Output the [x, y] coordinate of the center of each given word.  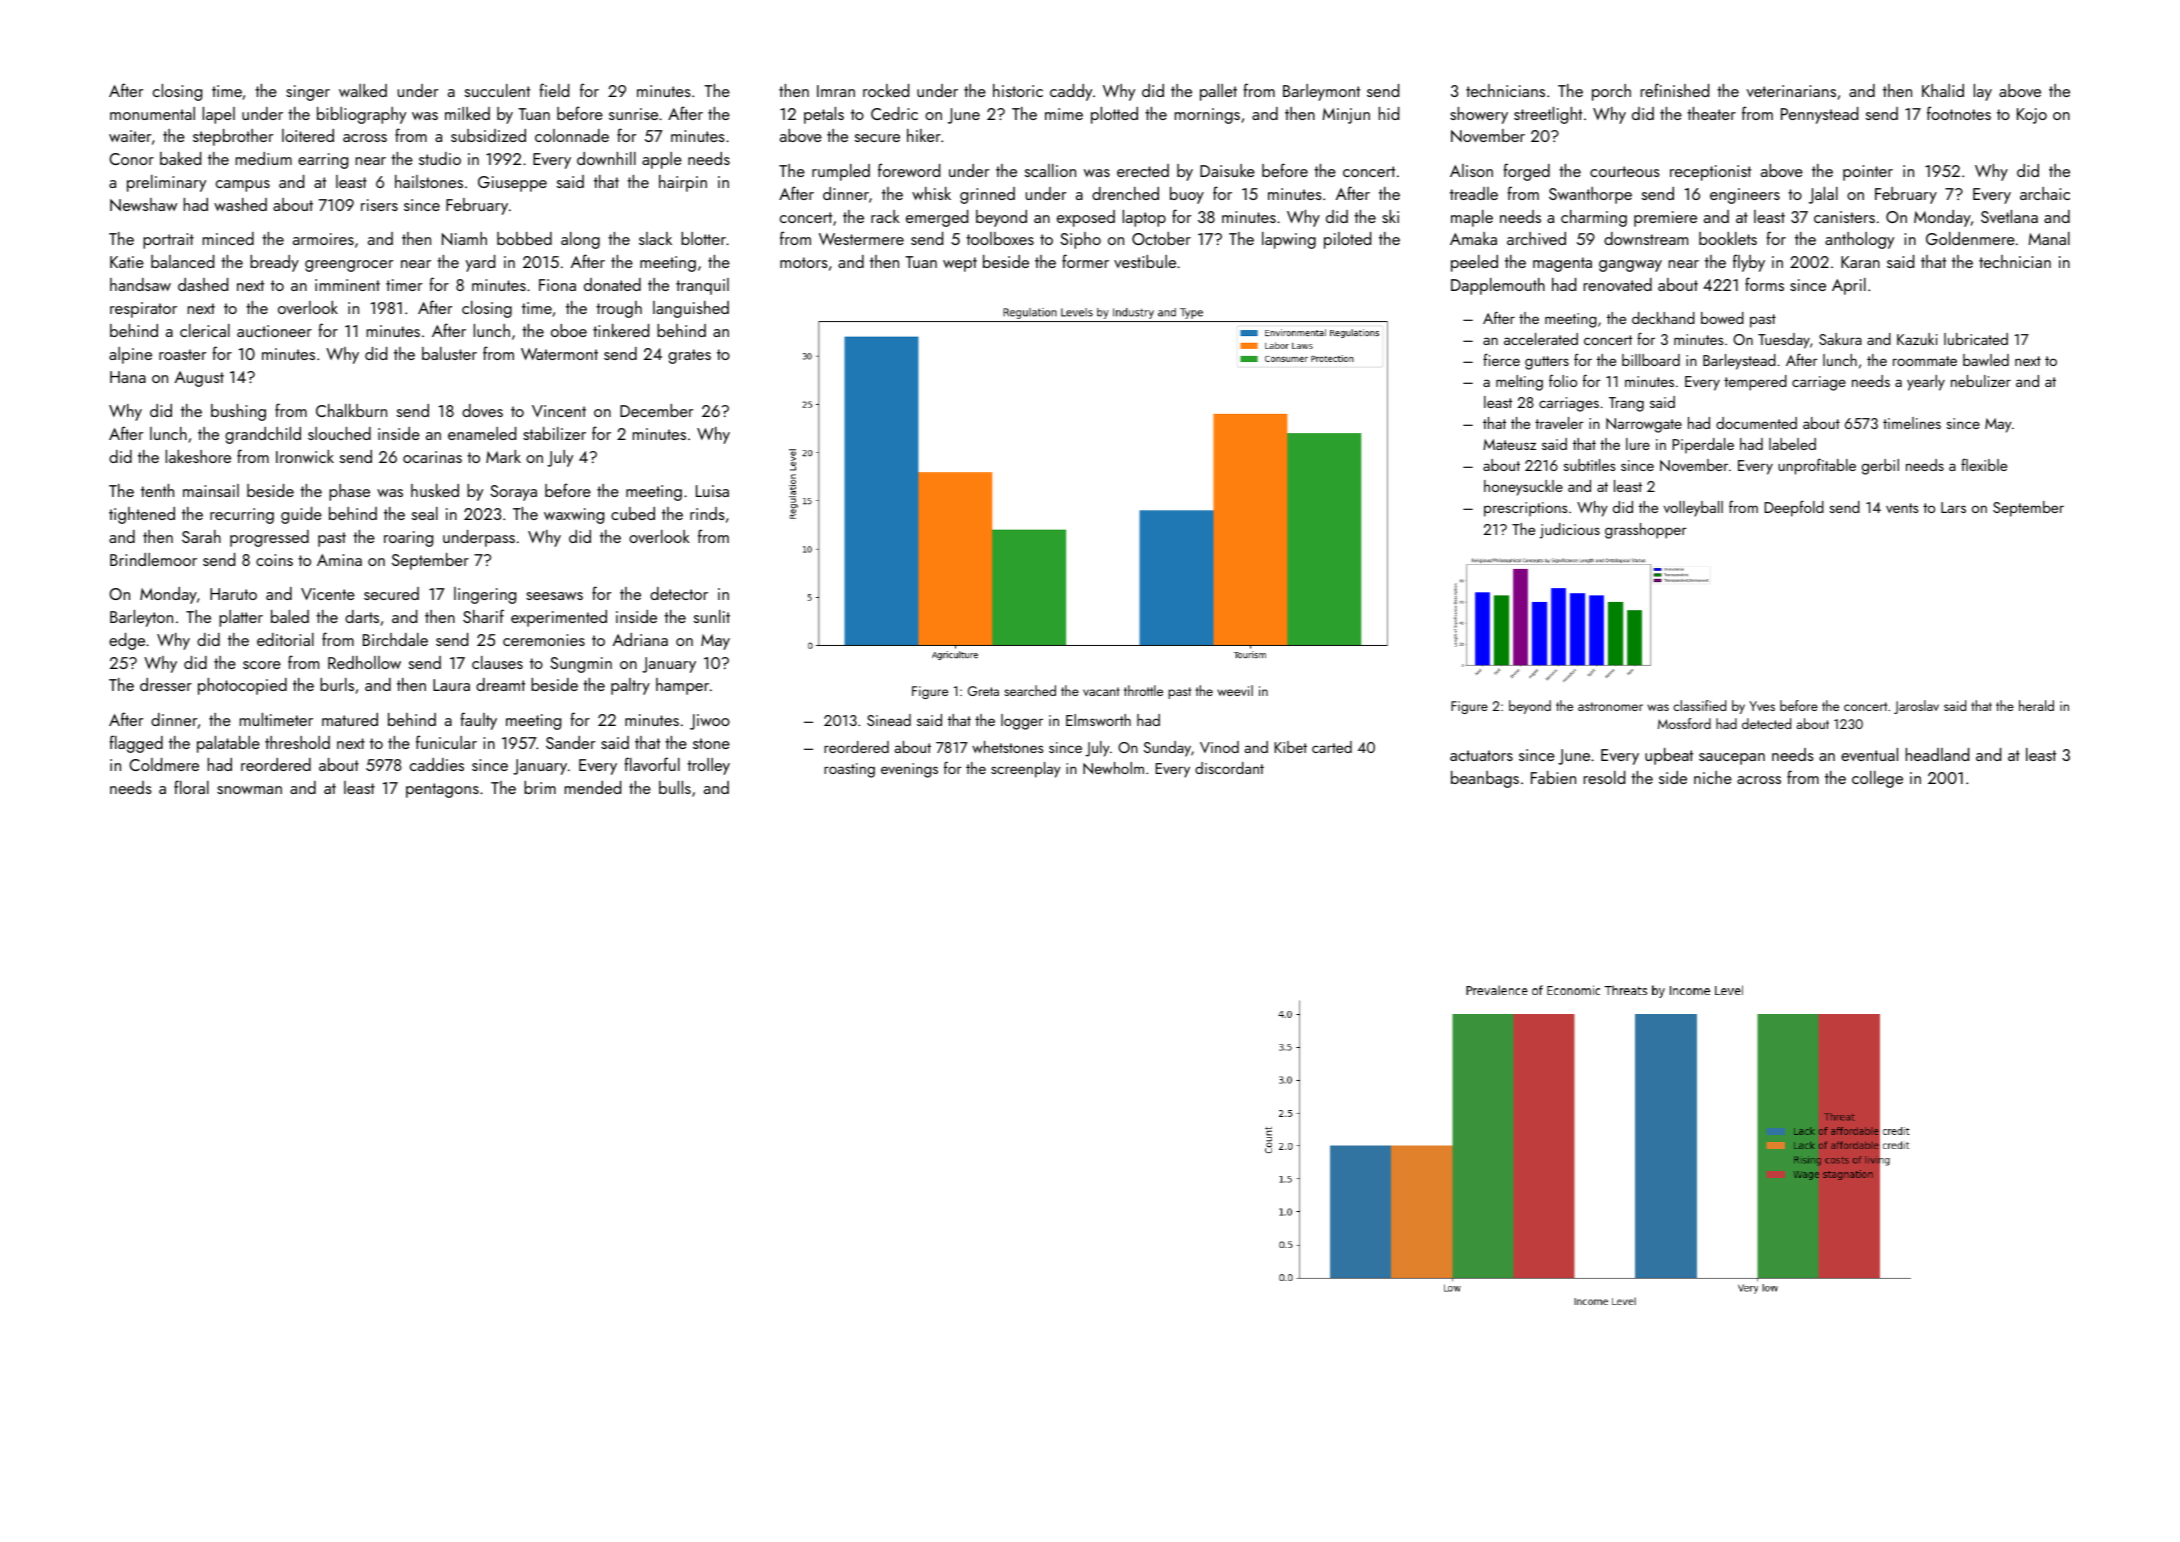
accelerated [1541, 339]
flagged [136, 744]
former [1085, 261]
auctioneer [274, 331]
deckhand [1663, 318]
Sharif [483, 616]
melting [1519, 383]
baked [180, 158]
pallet [1218, 92]
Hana [128, 377]
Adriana [640, 639]
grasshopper [1646, 531]
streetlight [1548, 115]
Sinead [889, 720]
